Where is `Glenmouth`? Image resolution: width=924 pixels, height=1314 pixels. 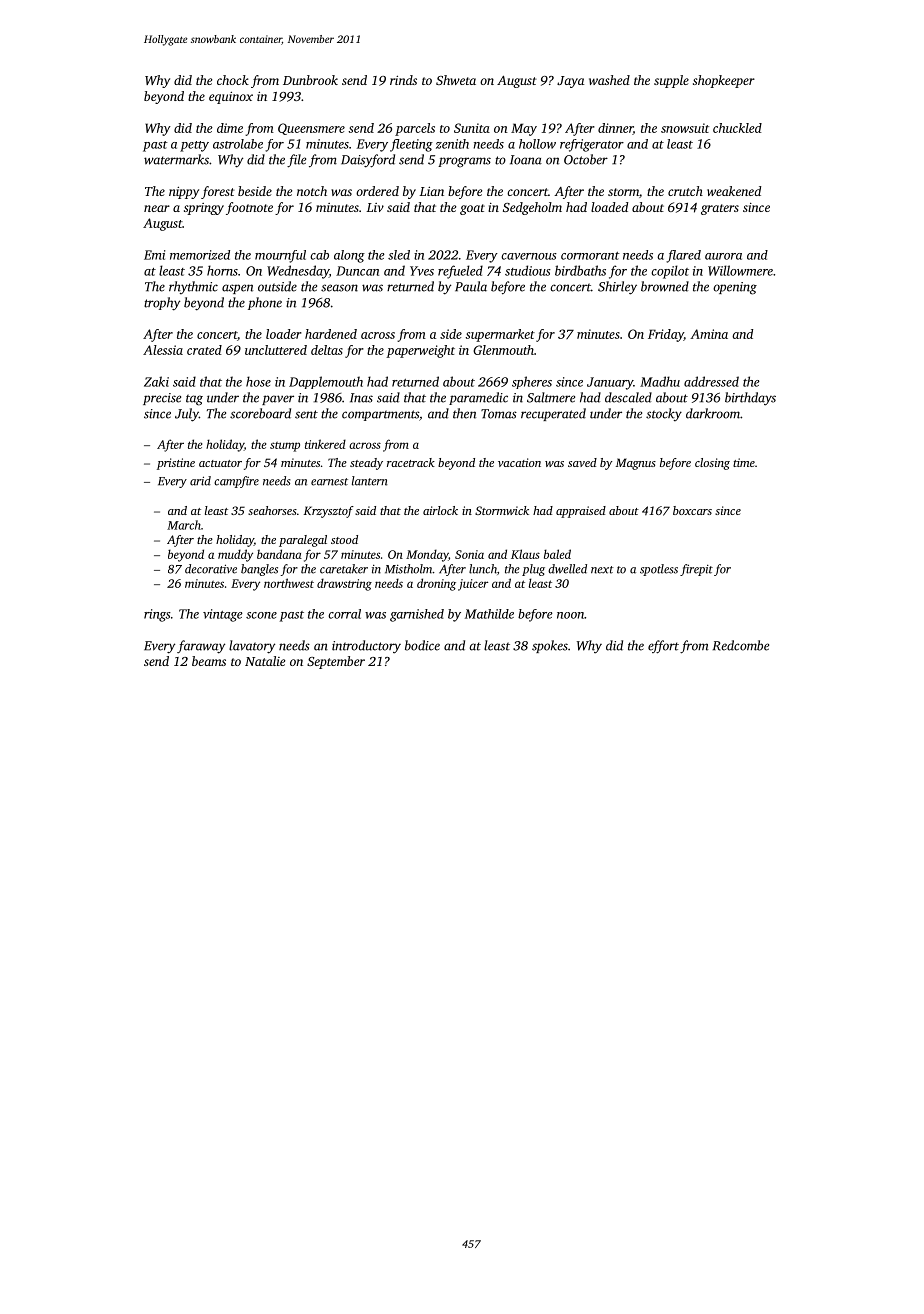 Glenmouth is located at coordinates (503, 350).
